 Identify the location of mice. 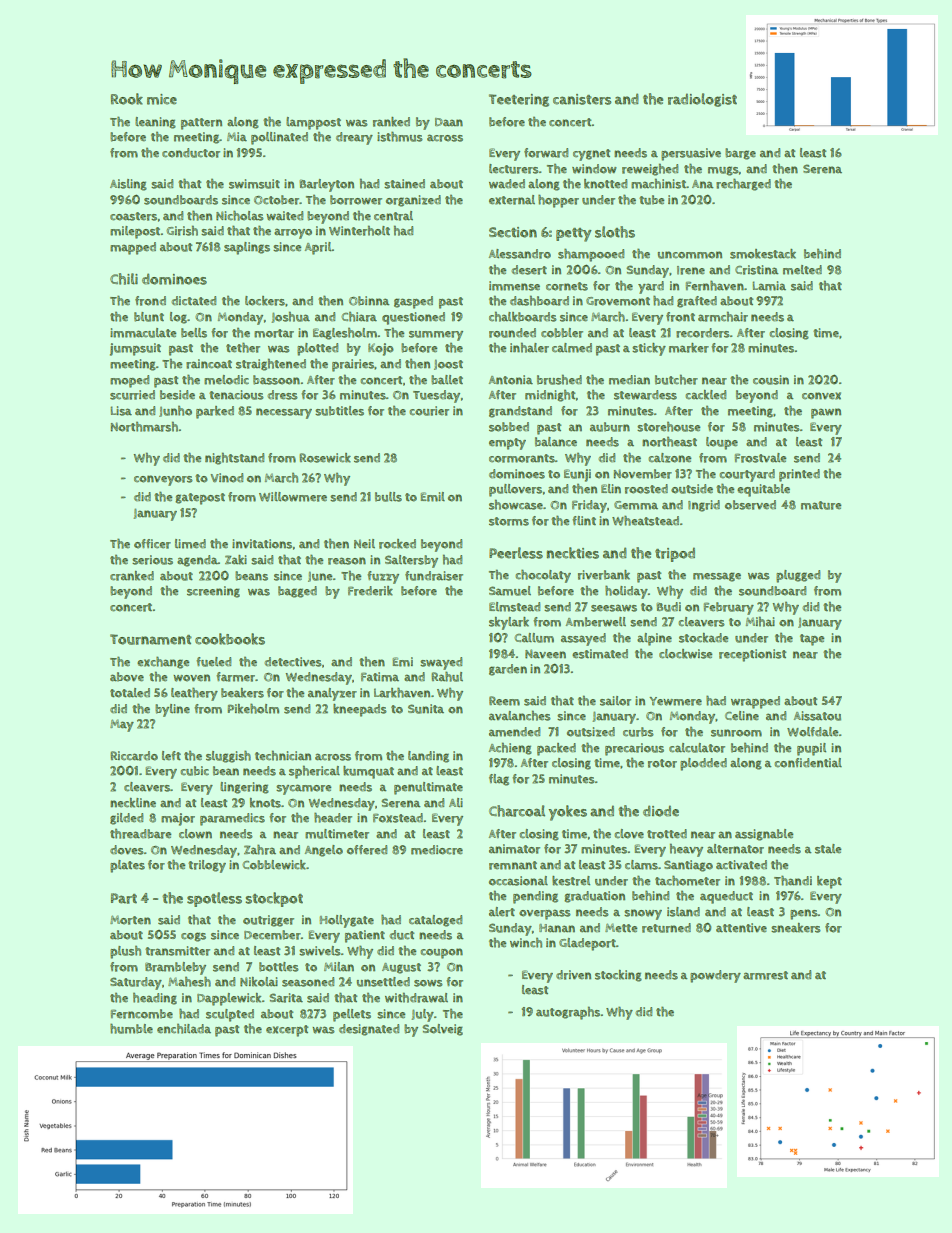
(162, 99).
